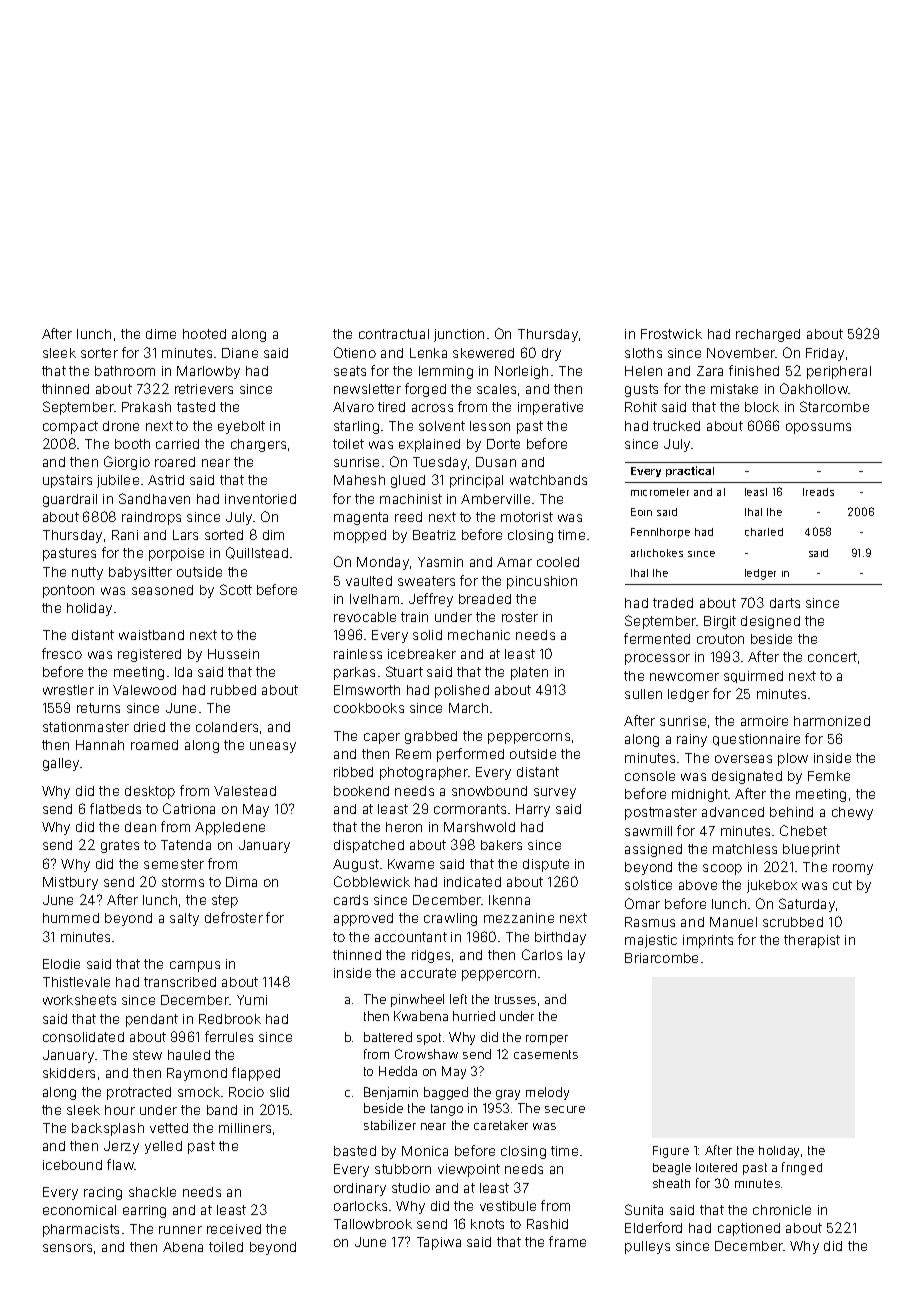  What do you see at coordinates (115, 808) in the screenshot?
I see `flatbeds` at bounding box center [115, 808].
